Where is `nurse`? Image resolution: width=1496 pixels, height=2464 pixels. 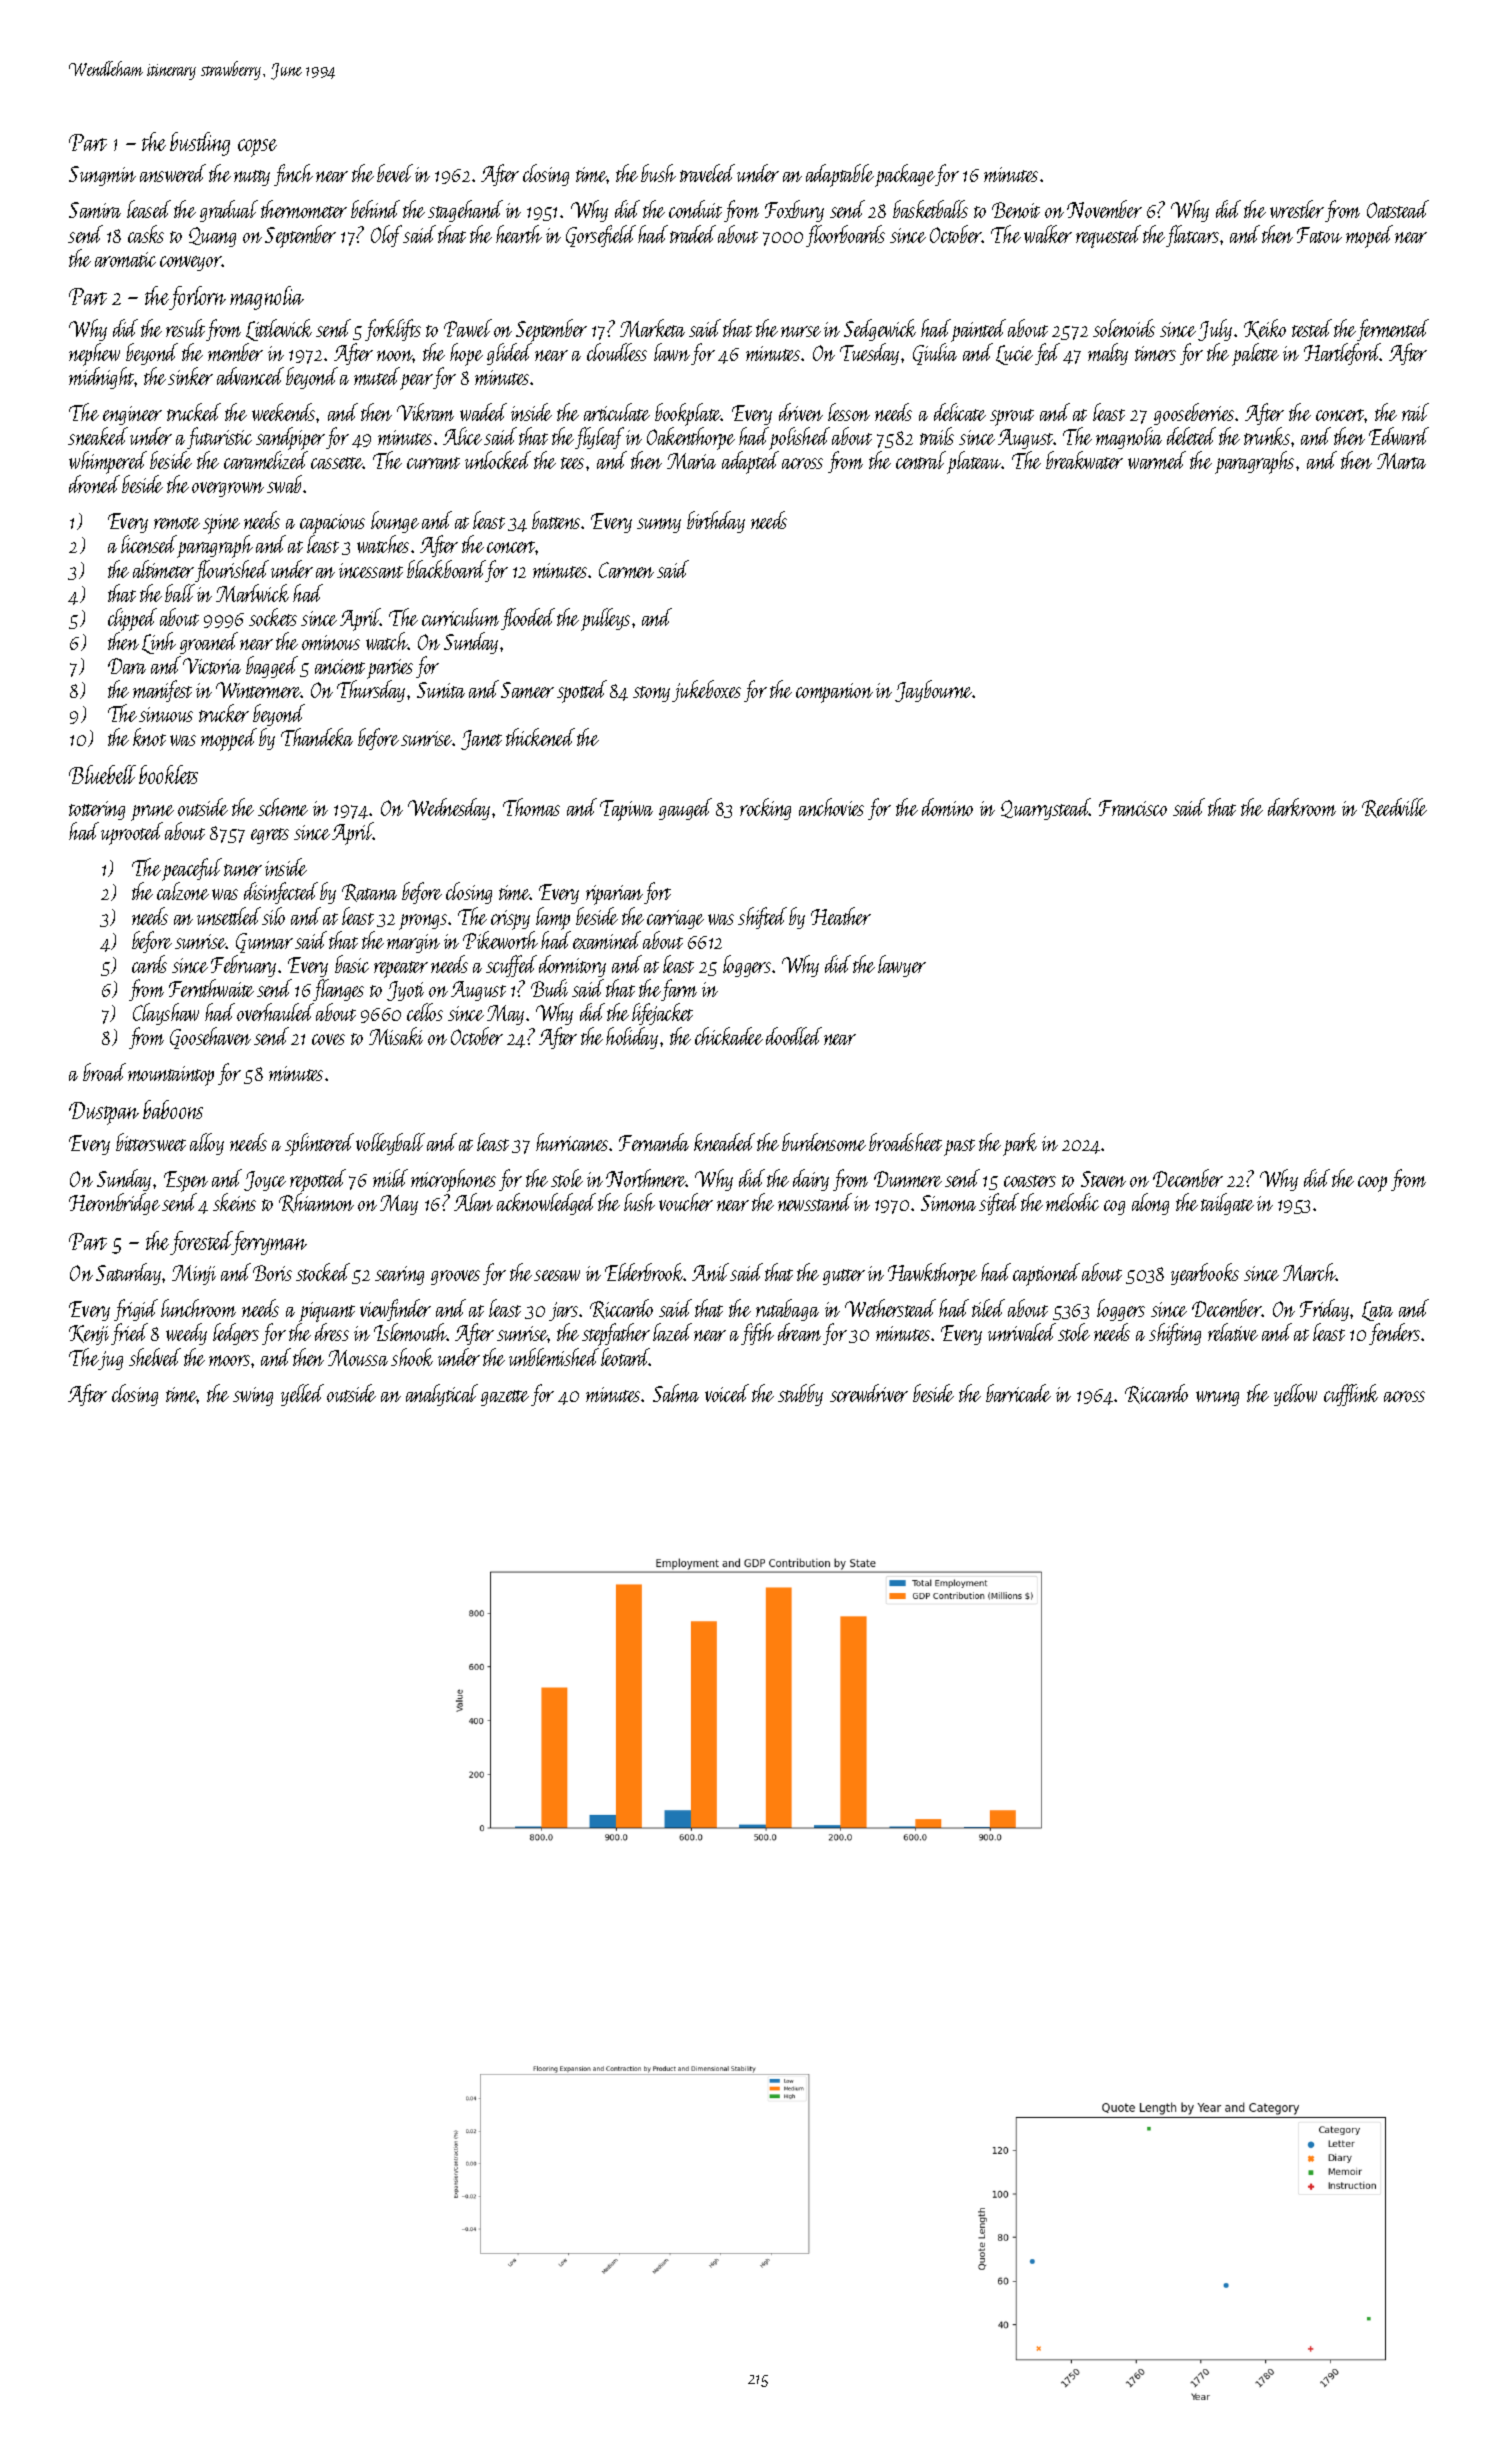
nurse is located at coordinates (801, 331).
